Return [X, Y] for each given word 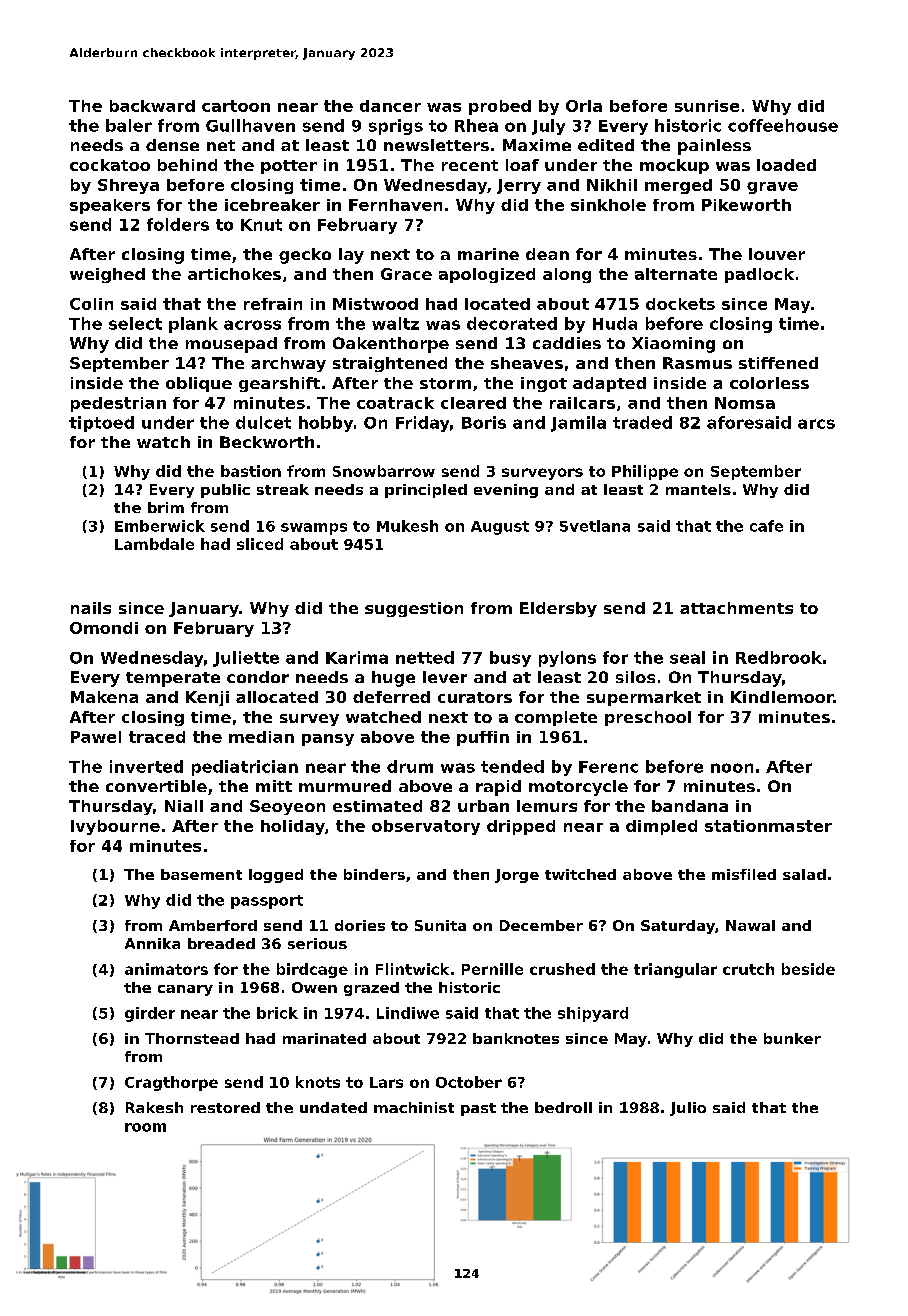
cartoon [236, 106]
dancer [390, 106]
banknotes [516, 1038]
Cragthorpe [171, 1083]
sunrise [707, 106]
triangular [675, 970]
